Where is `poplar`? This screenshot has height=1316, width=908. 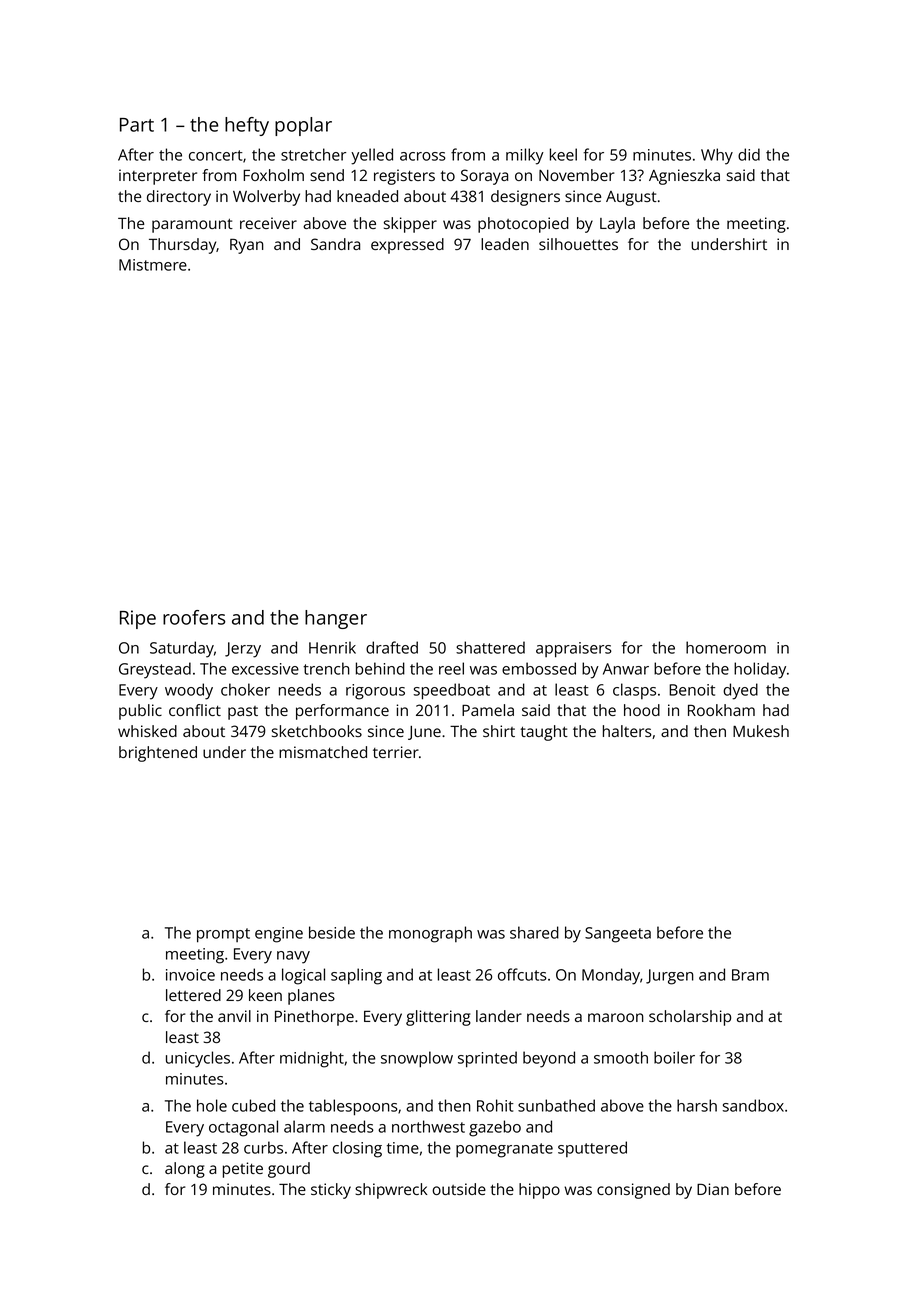 poplar is located at coordinates (303, 126).
